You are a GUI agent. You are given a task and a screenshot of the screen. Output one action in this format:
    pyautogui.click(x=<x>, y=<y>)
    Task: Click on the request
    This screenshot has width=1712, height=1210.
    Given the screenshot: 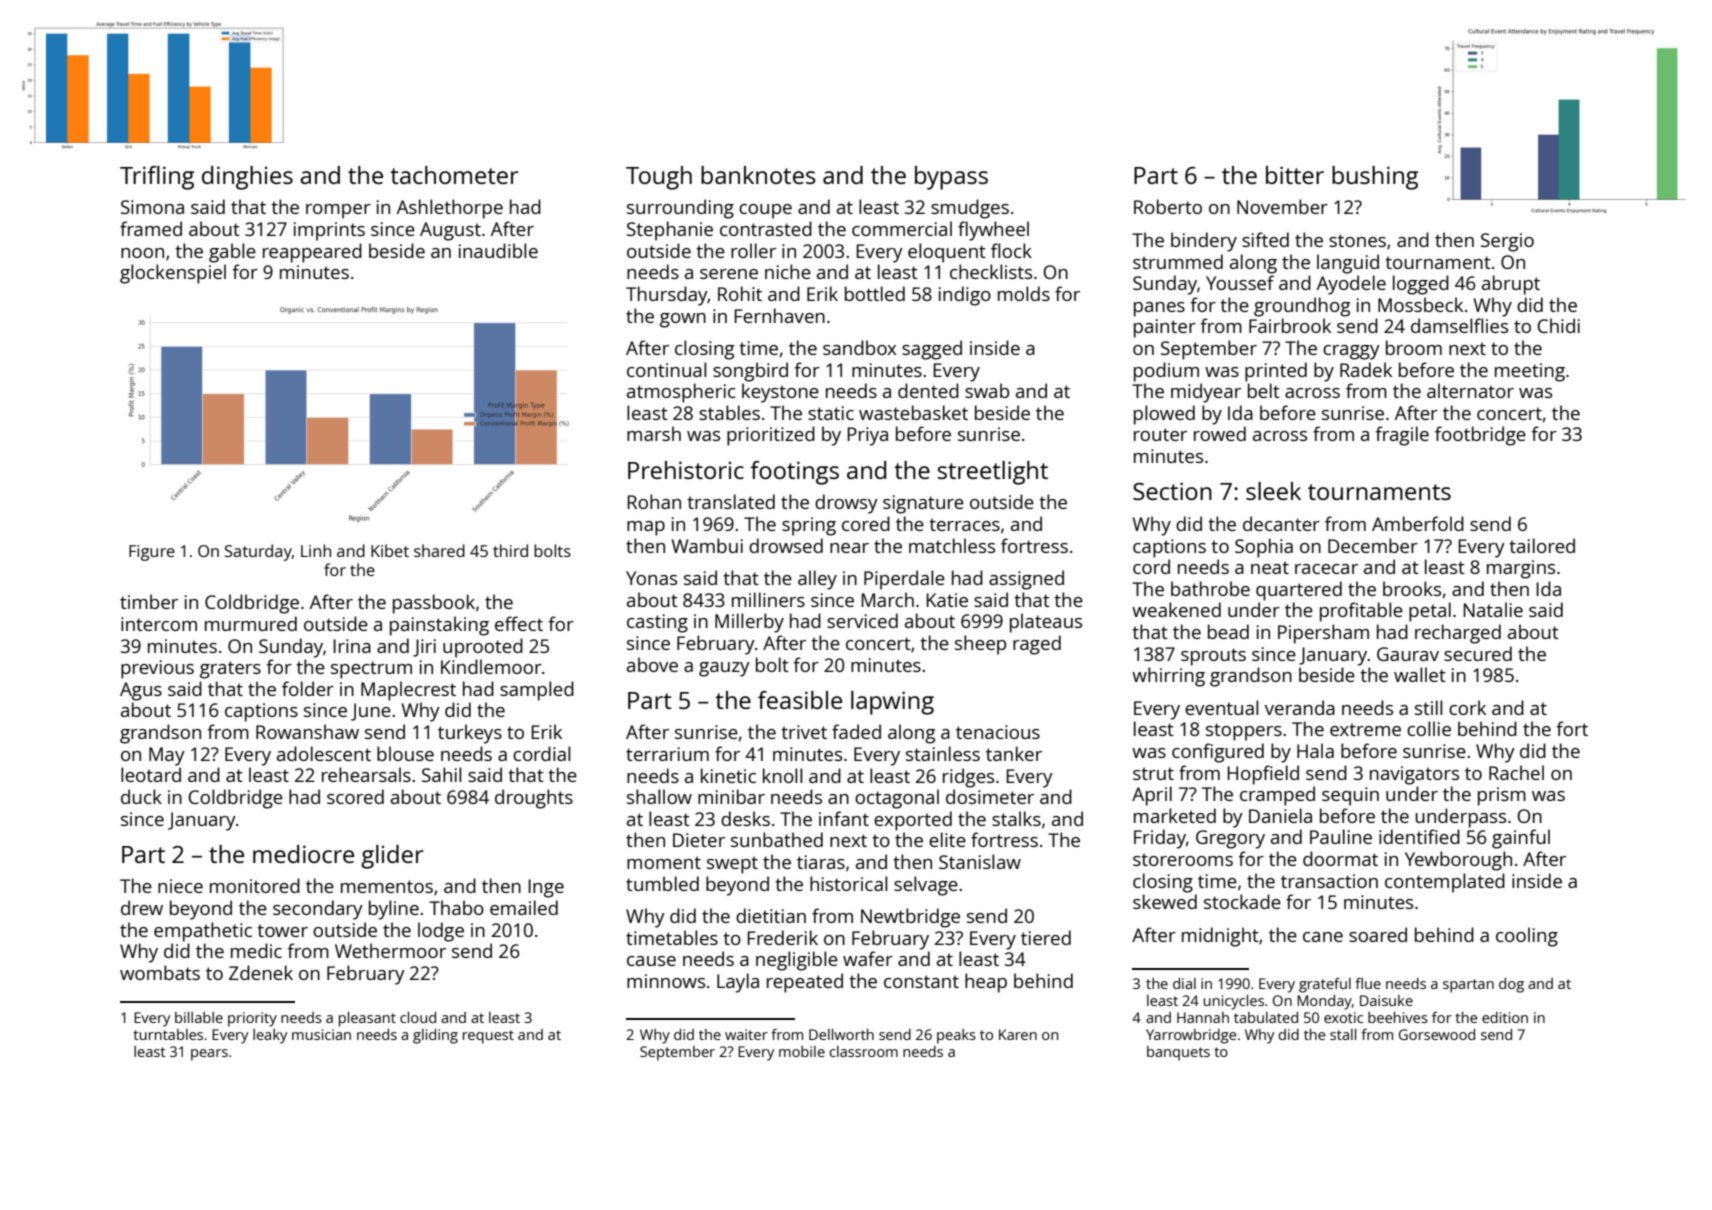 What is the action you would take?
    pyautogui.click(x=488, y=1037)
